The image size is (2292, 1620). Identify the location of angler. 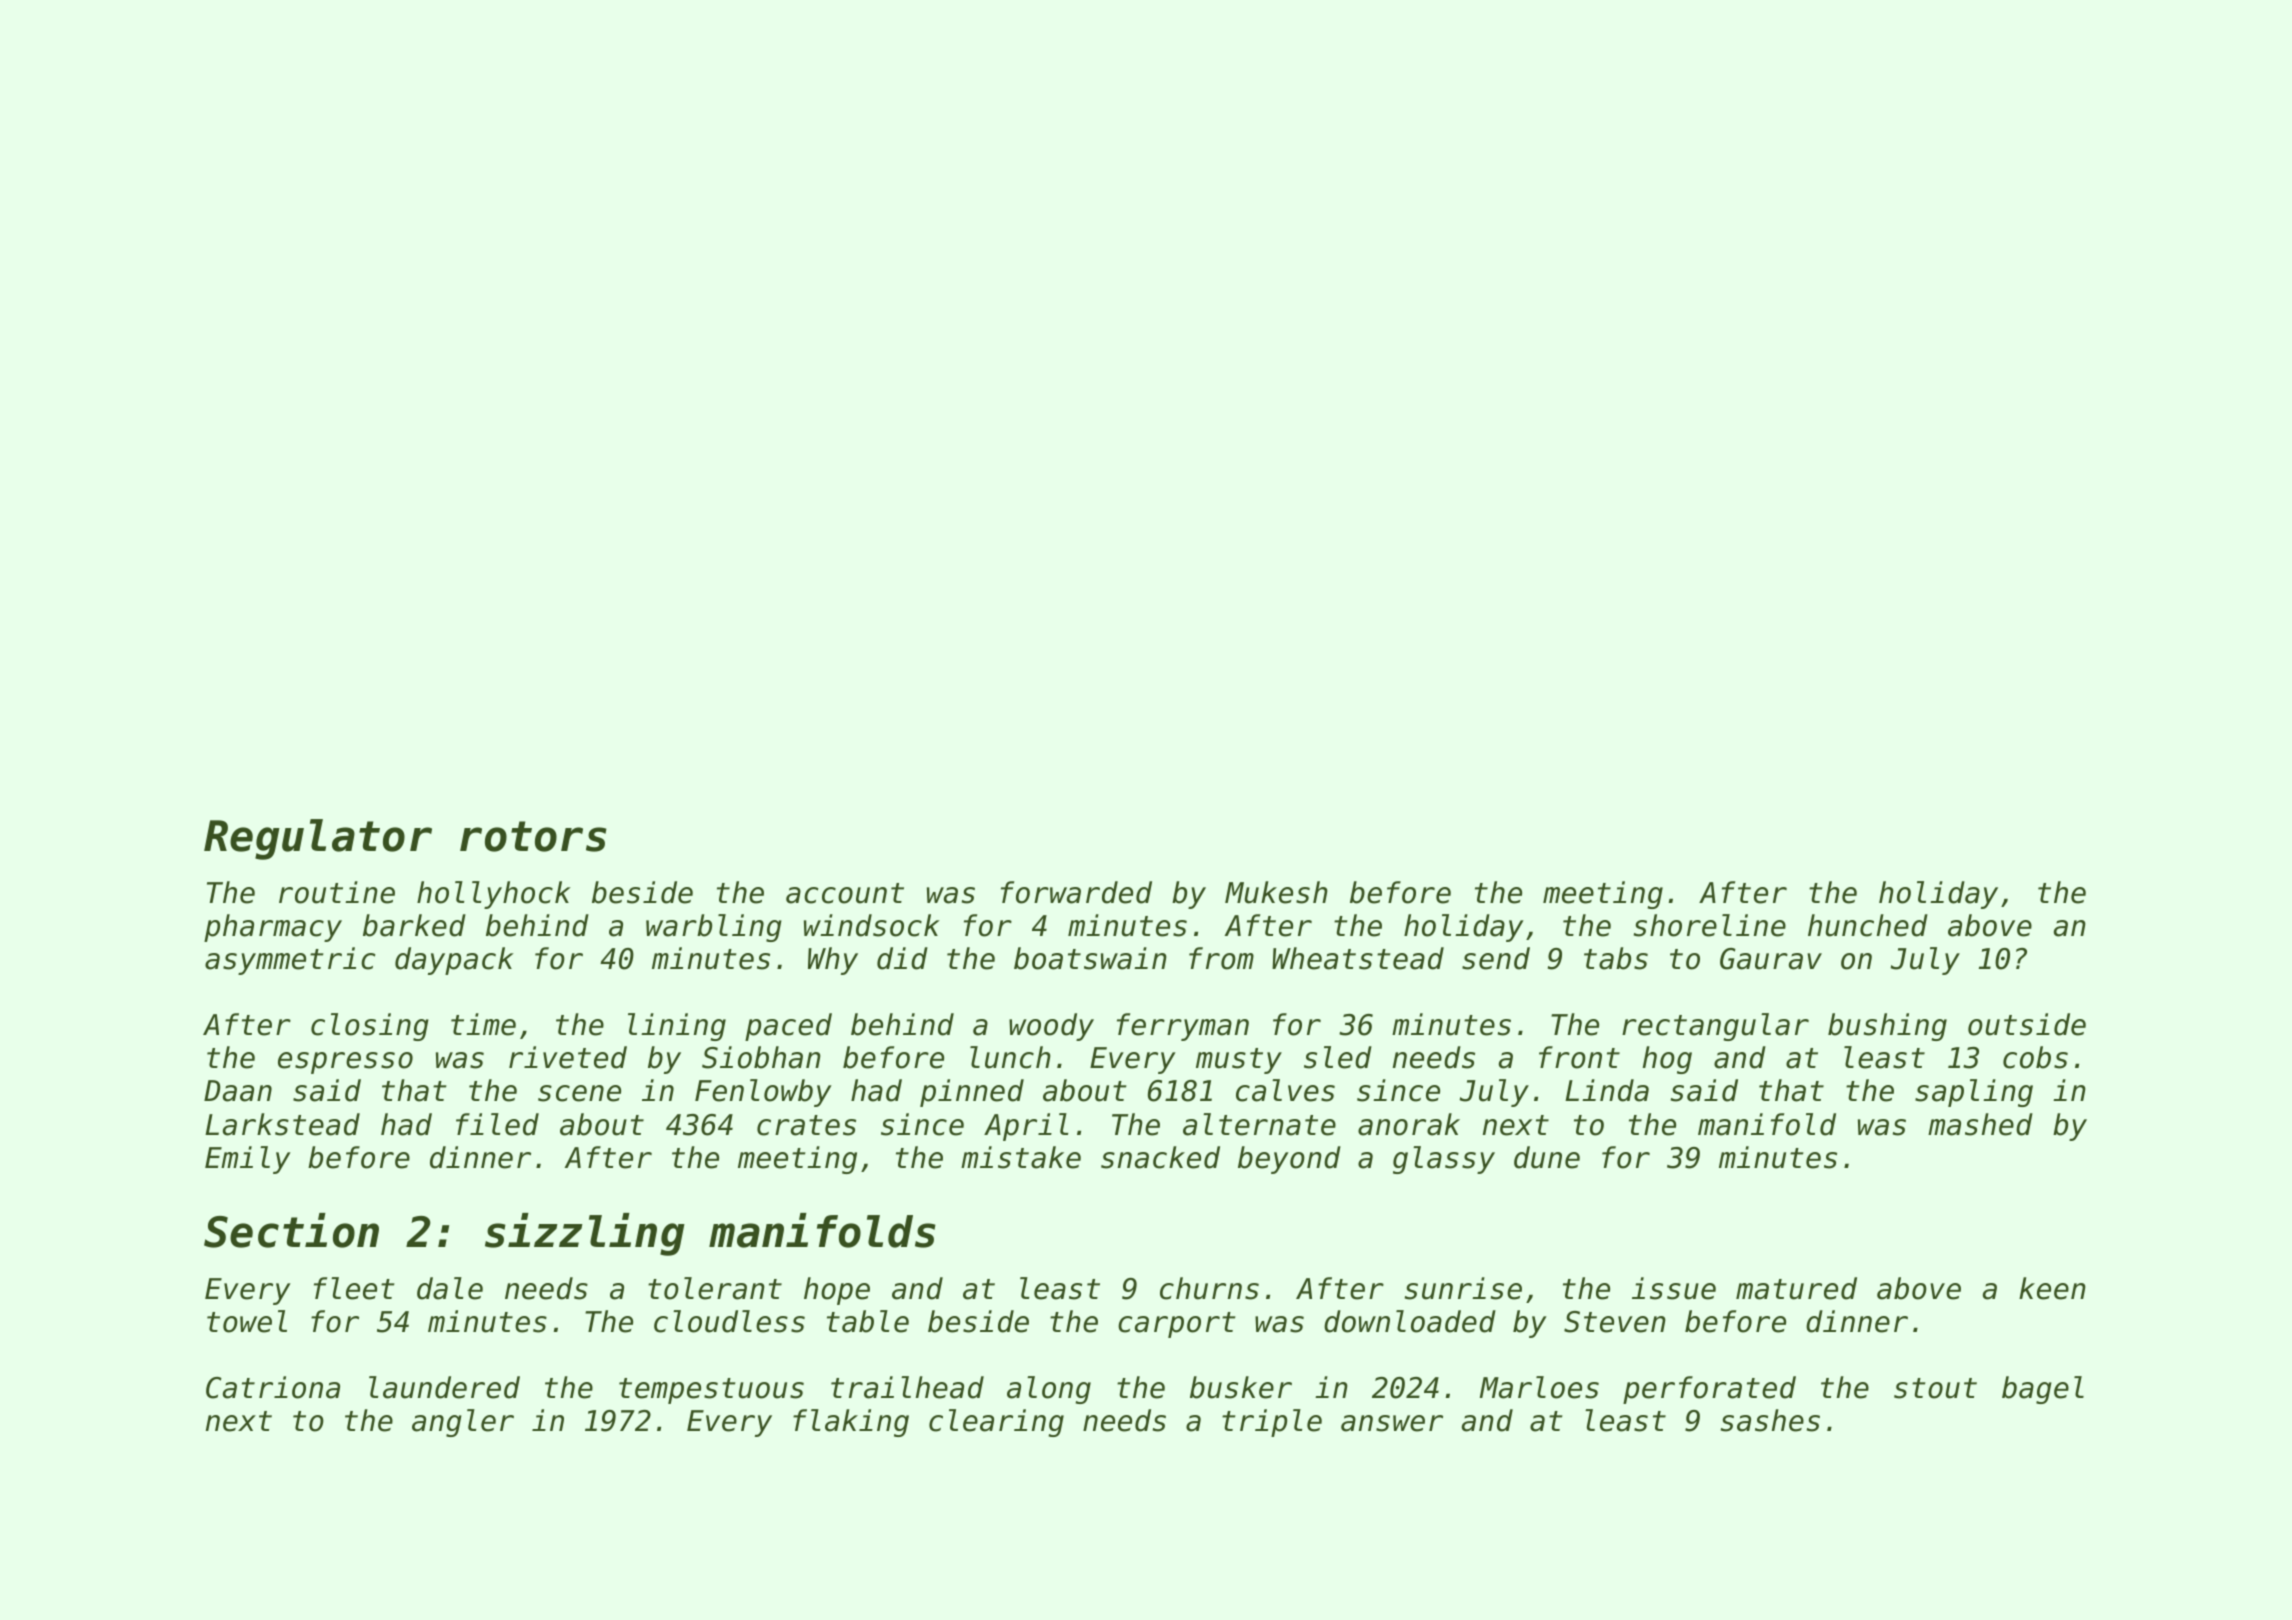
(463, 1423).
